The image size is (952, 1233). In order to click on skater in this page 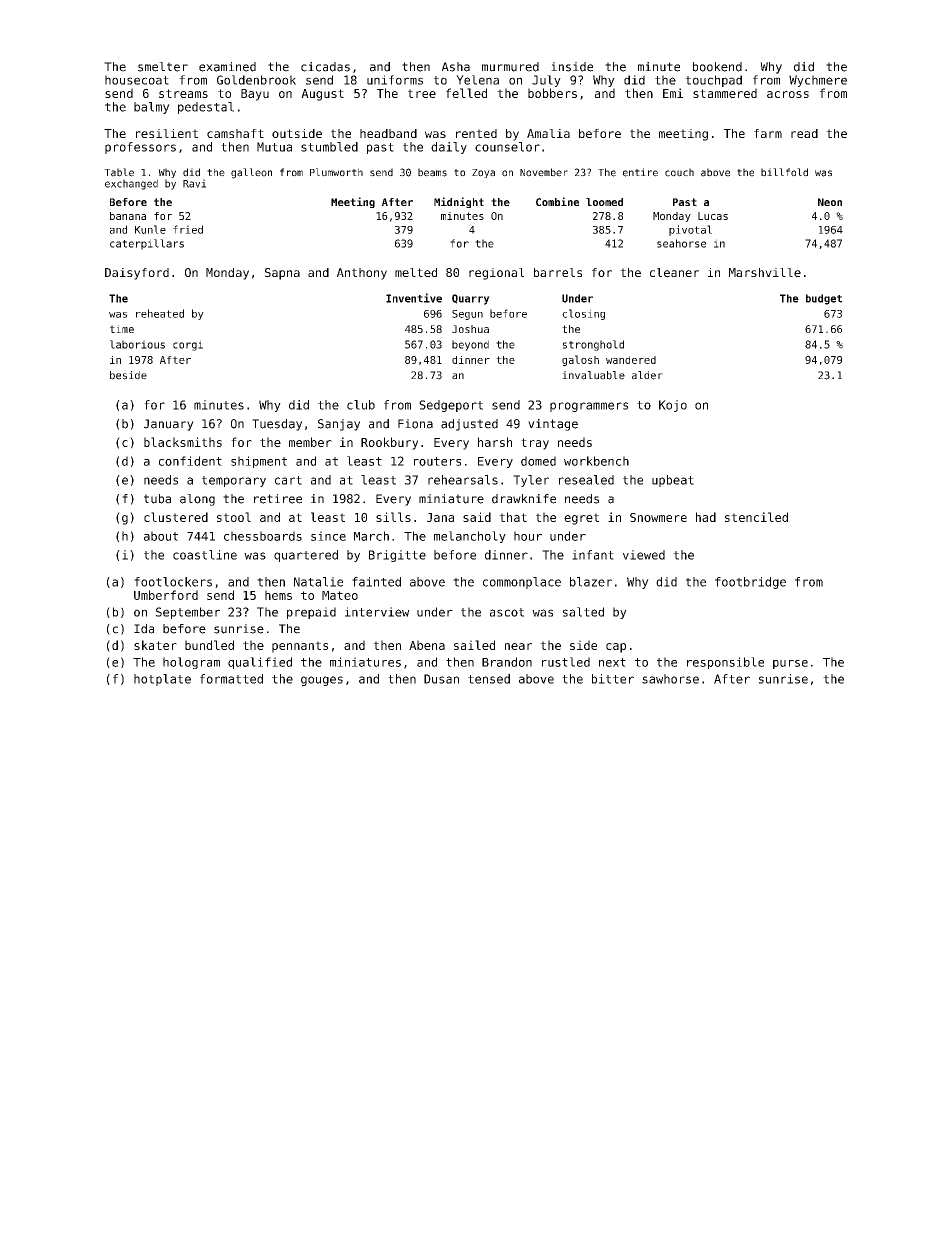, I will do `click(155, 645)`.
